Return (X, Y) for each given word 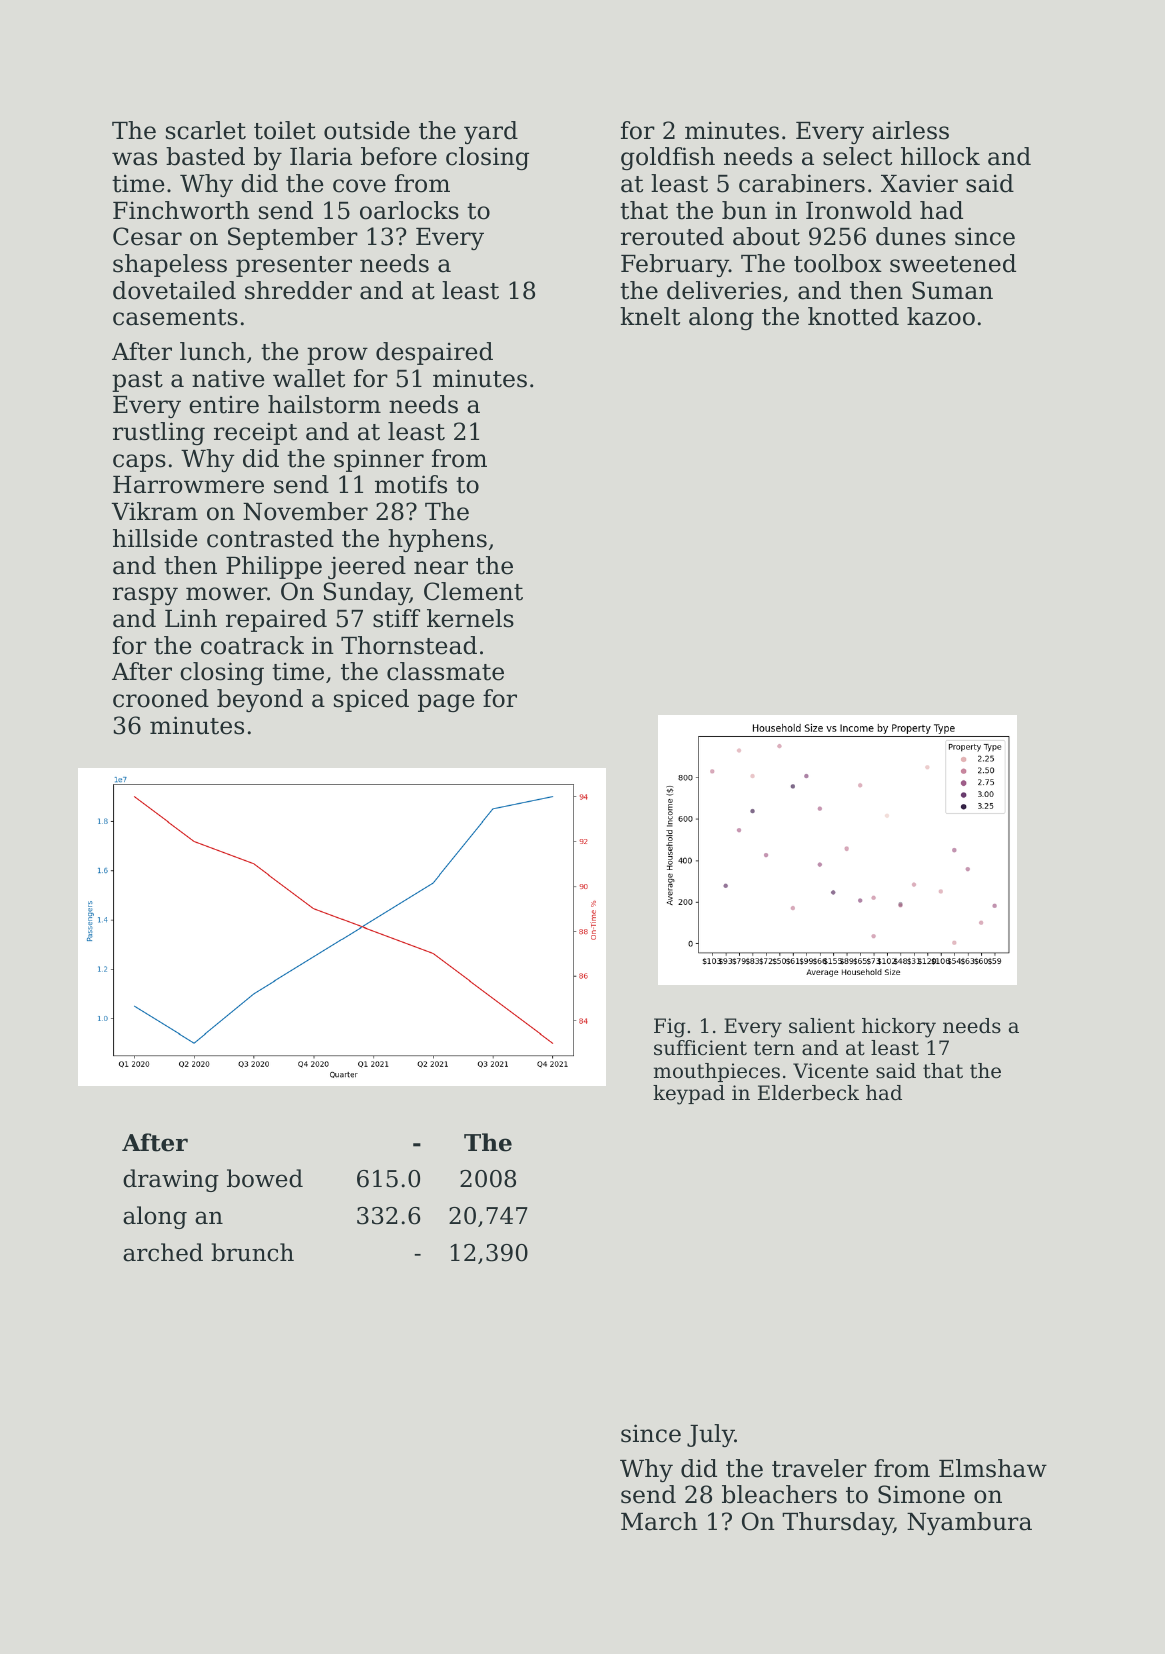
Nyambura (969, 1523)
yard (491, 132)
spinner (379, 460)
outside (367, 130)
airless (910, 130)
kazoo (941, 316)
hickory (899, 1028)
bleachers (779, 1494)
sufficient (700, 1048)
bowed (265, 1178)
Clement (473, 591)
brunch (252, 1252)
